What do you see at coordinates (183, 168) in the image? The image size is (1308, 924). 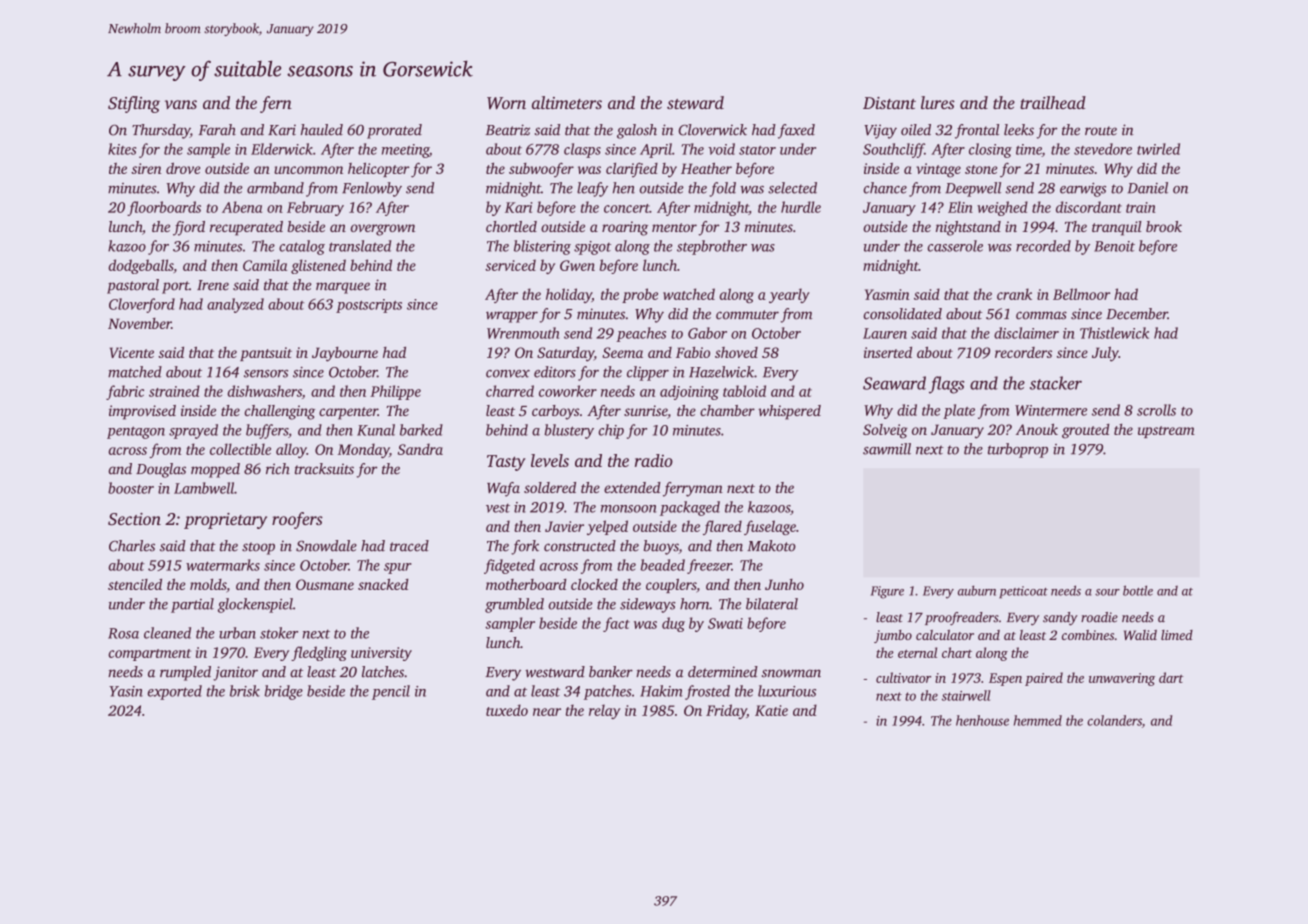 I see `drove` at bounding box center [183, 168].
